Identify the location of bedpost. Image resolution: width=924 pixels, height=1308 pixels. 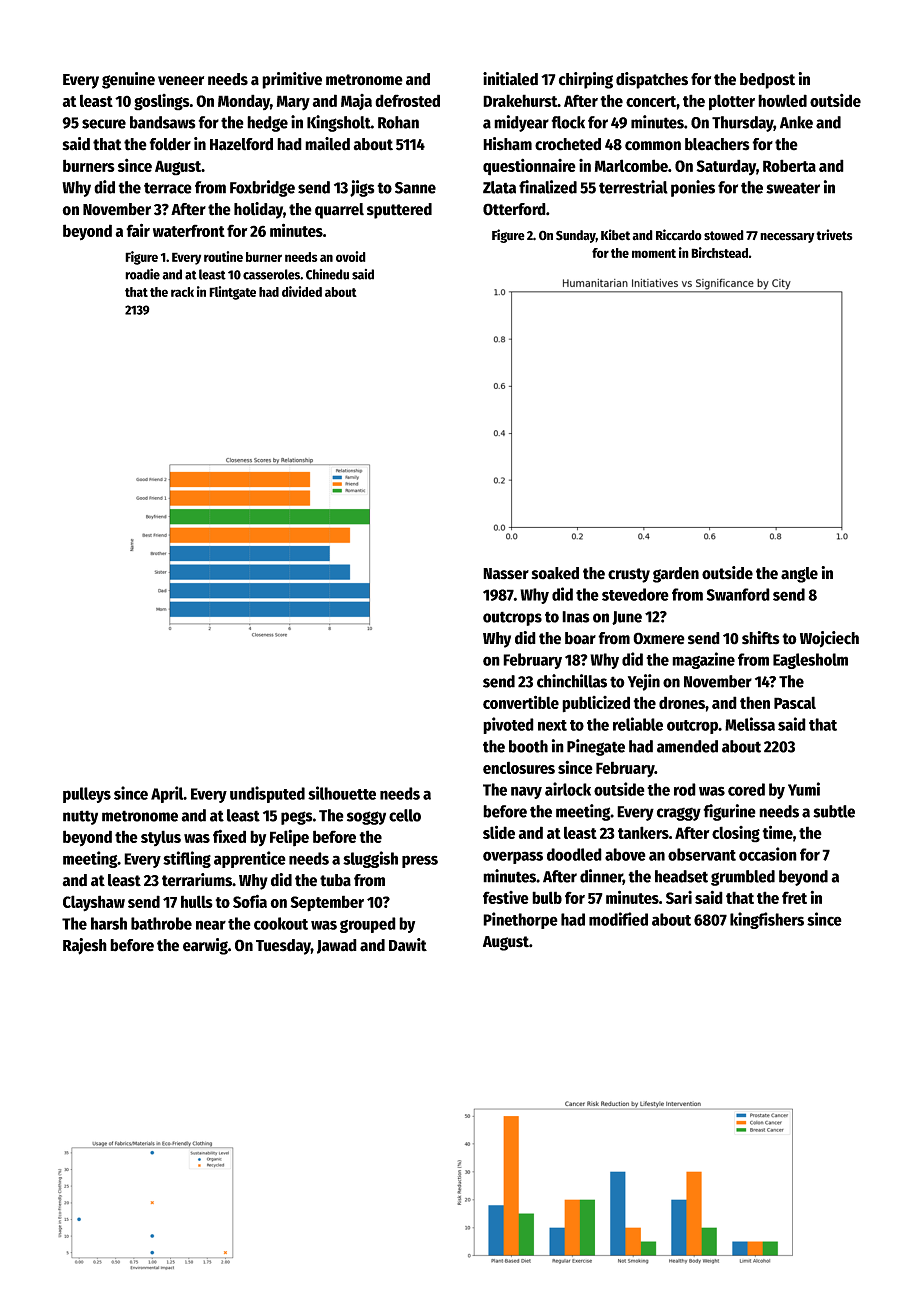
(767, 81).
